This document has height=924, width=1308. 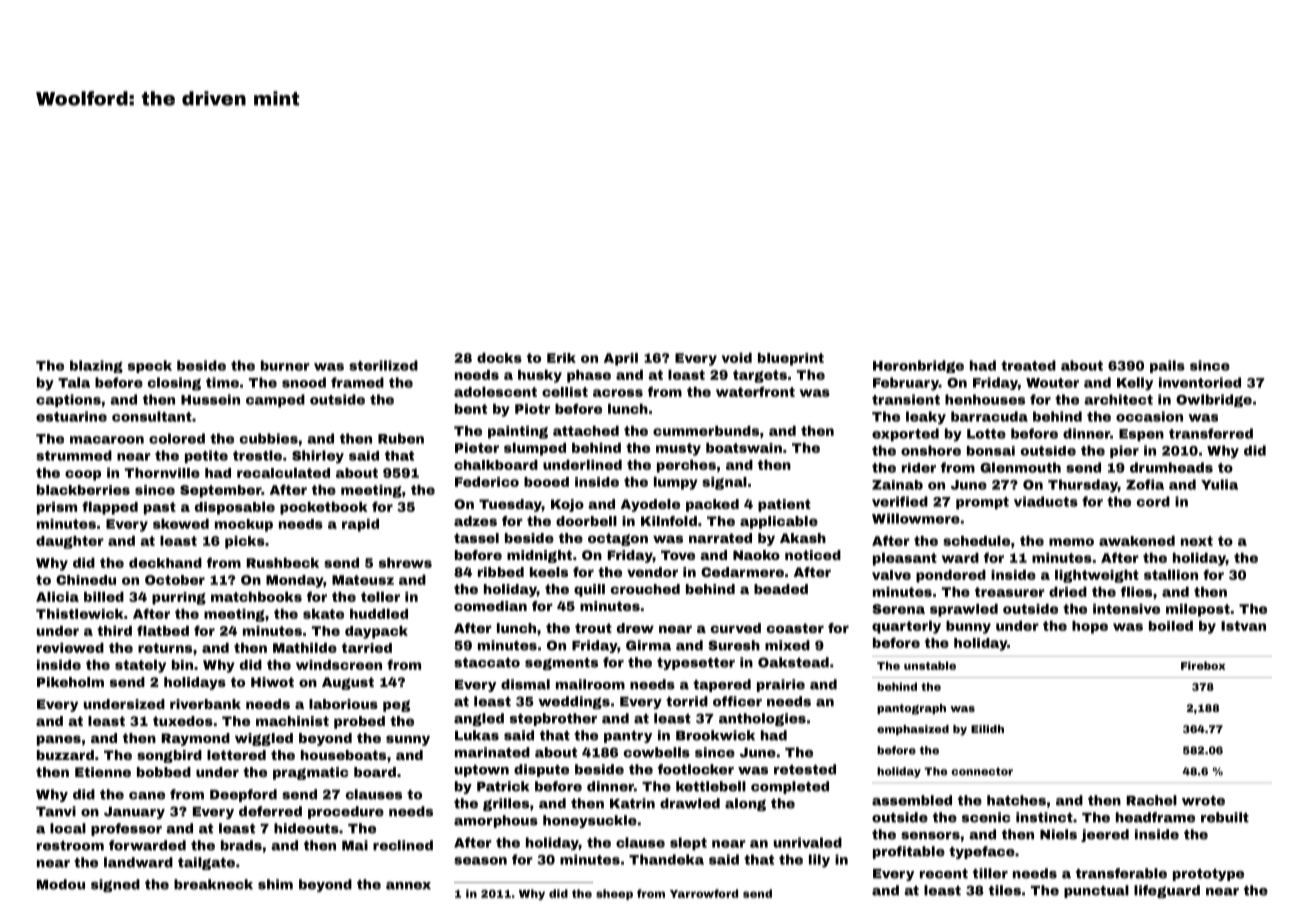 I want to click on time, so click(x=222, y=382).
